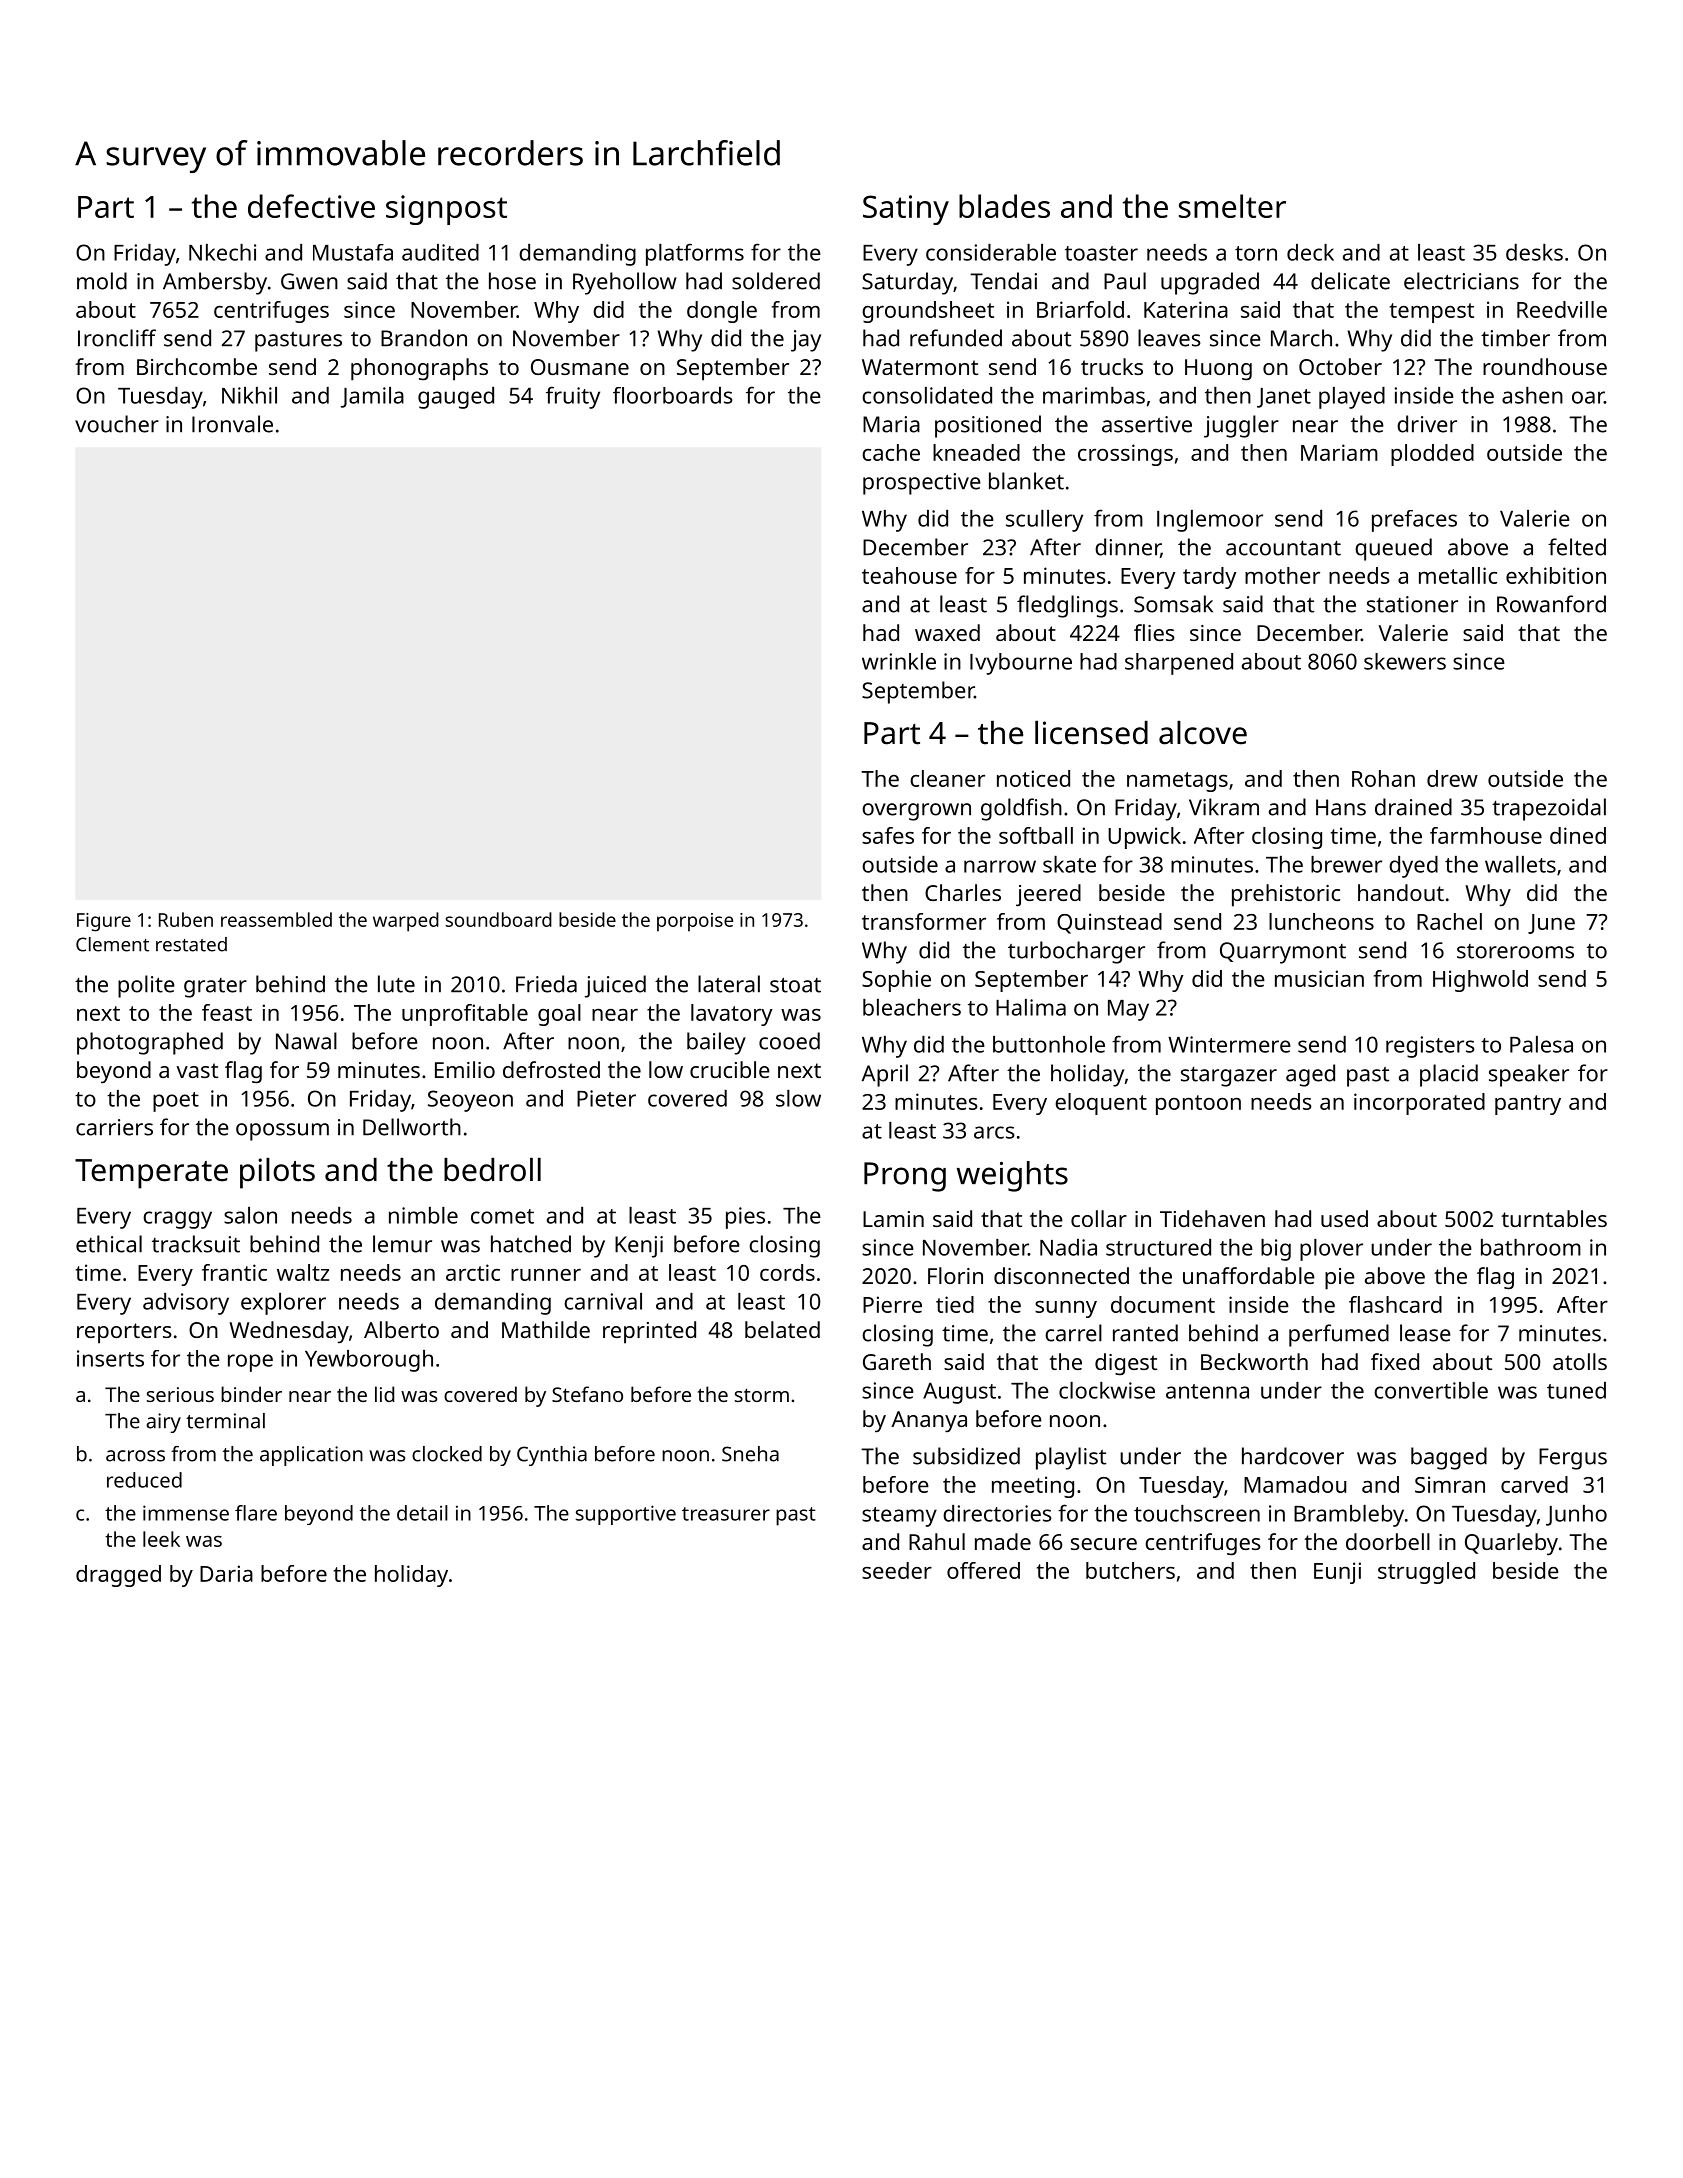 This image has height=2178, width=1683. Describe the element at coordinates (1534, 252) in the image. I see `desks` at that location.
